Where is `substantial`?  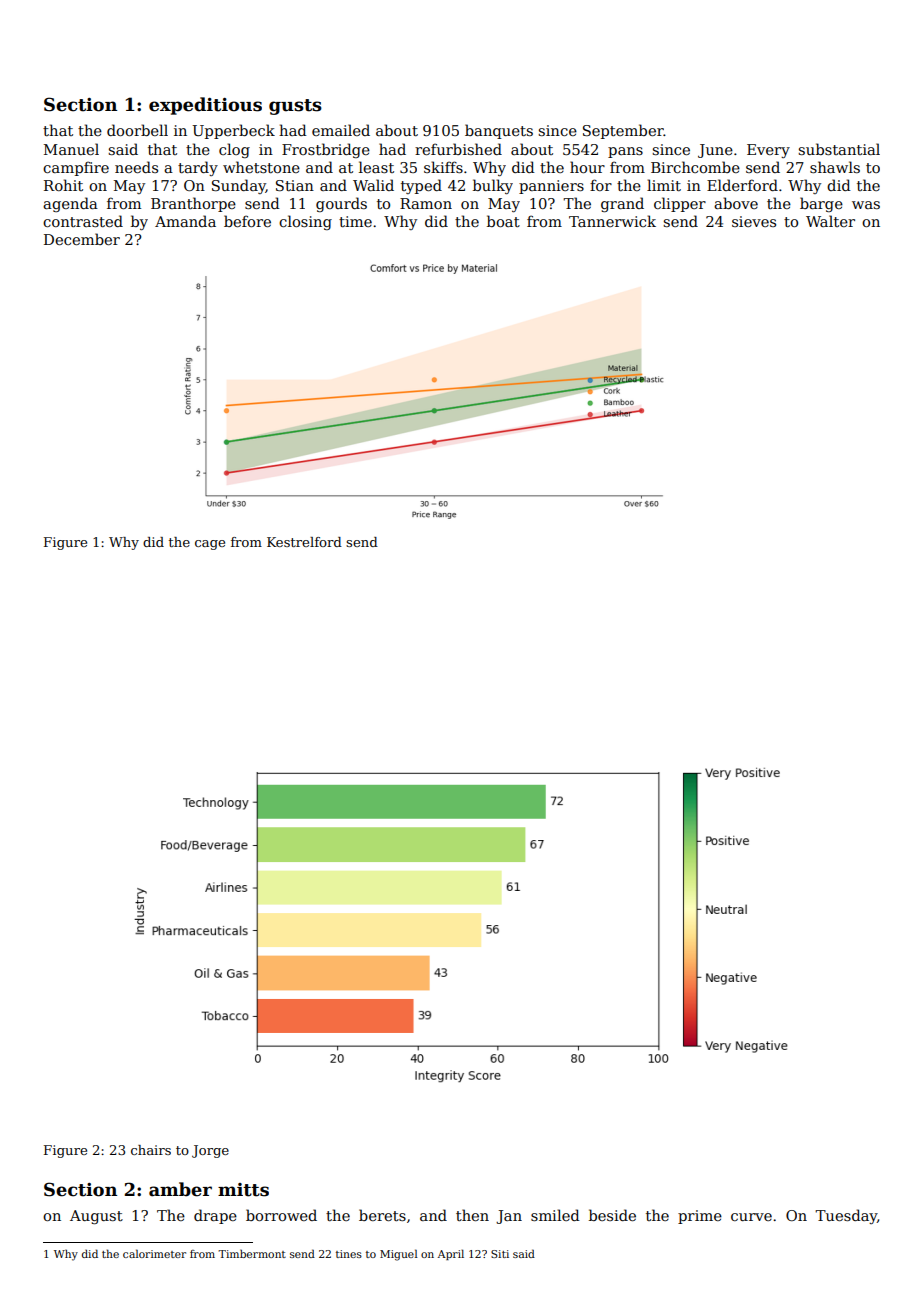
substantial is located at coordinates (839, 149).
